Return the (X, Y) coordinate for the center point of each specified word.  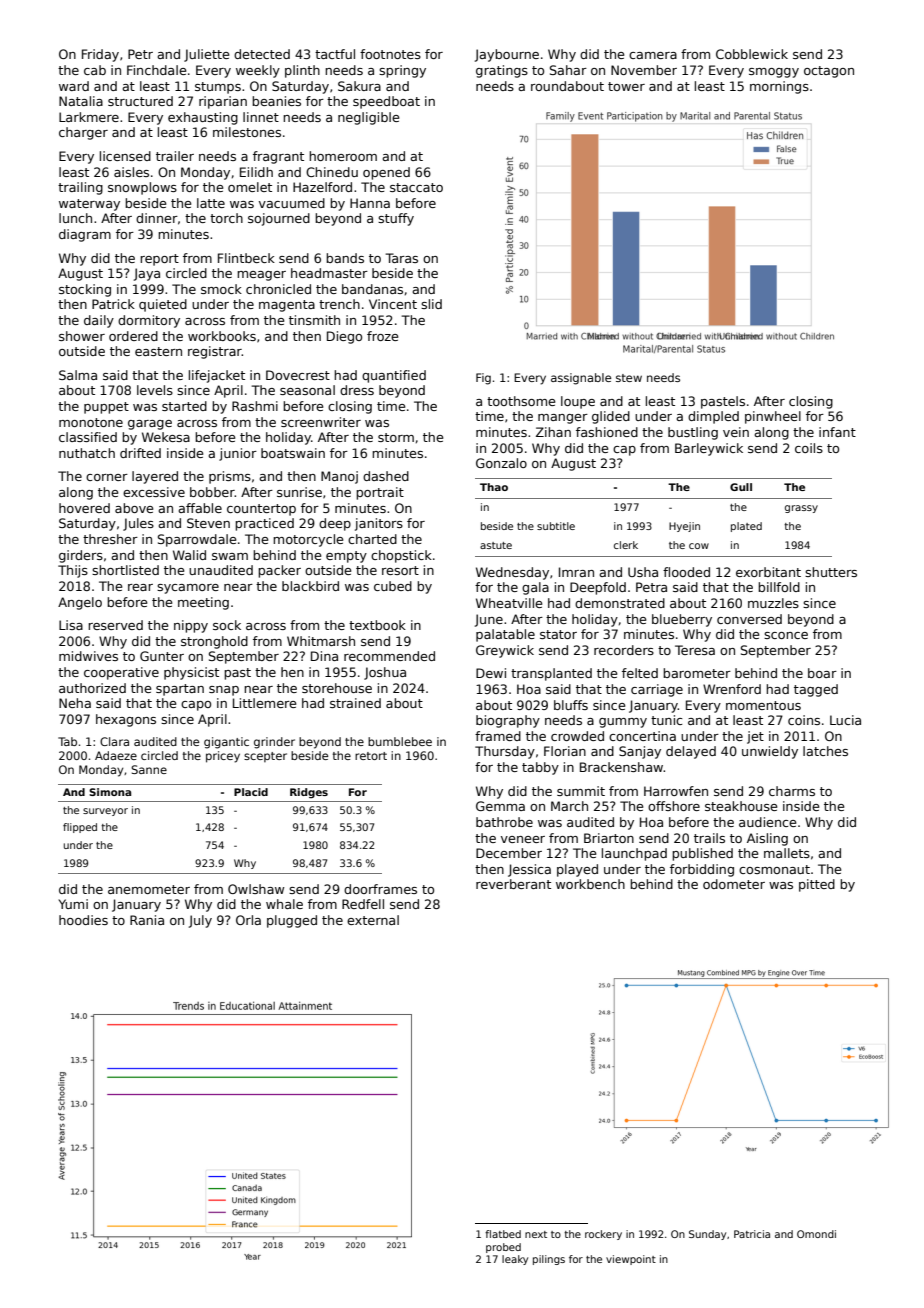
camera (653, 55)
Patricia (752, 1234)
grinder (274, 743)
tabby (540, 768)
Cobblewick (752, 54)
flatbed (503, 1234)
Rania (147, 920)
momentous (763, 705)
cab (95, 70)
